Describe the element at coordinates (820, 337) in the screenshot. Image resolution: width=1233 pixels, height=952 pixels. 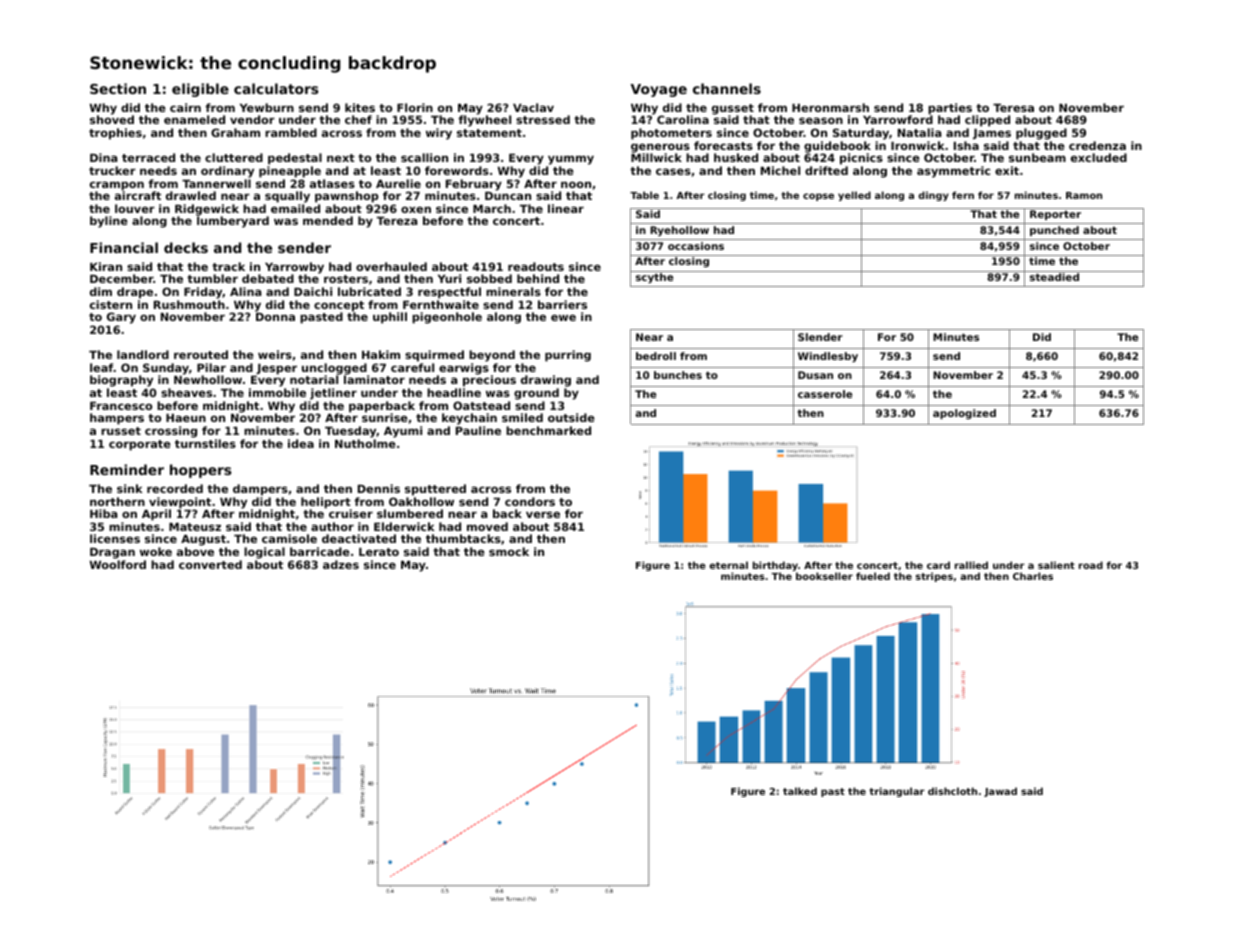
I see `Slender` at that location.
